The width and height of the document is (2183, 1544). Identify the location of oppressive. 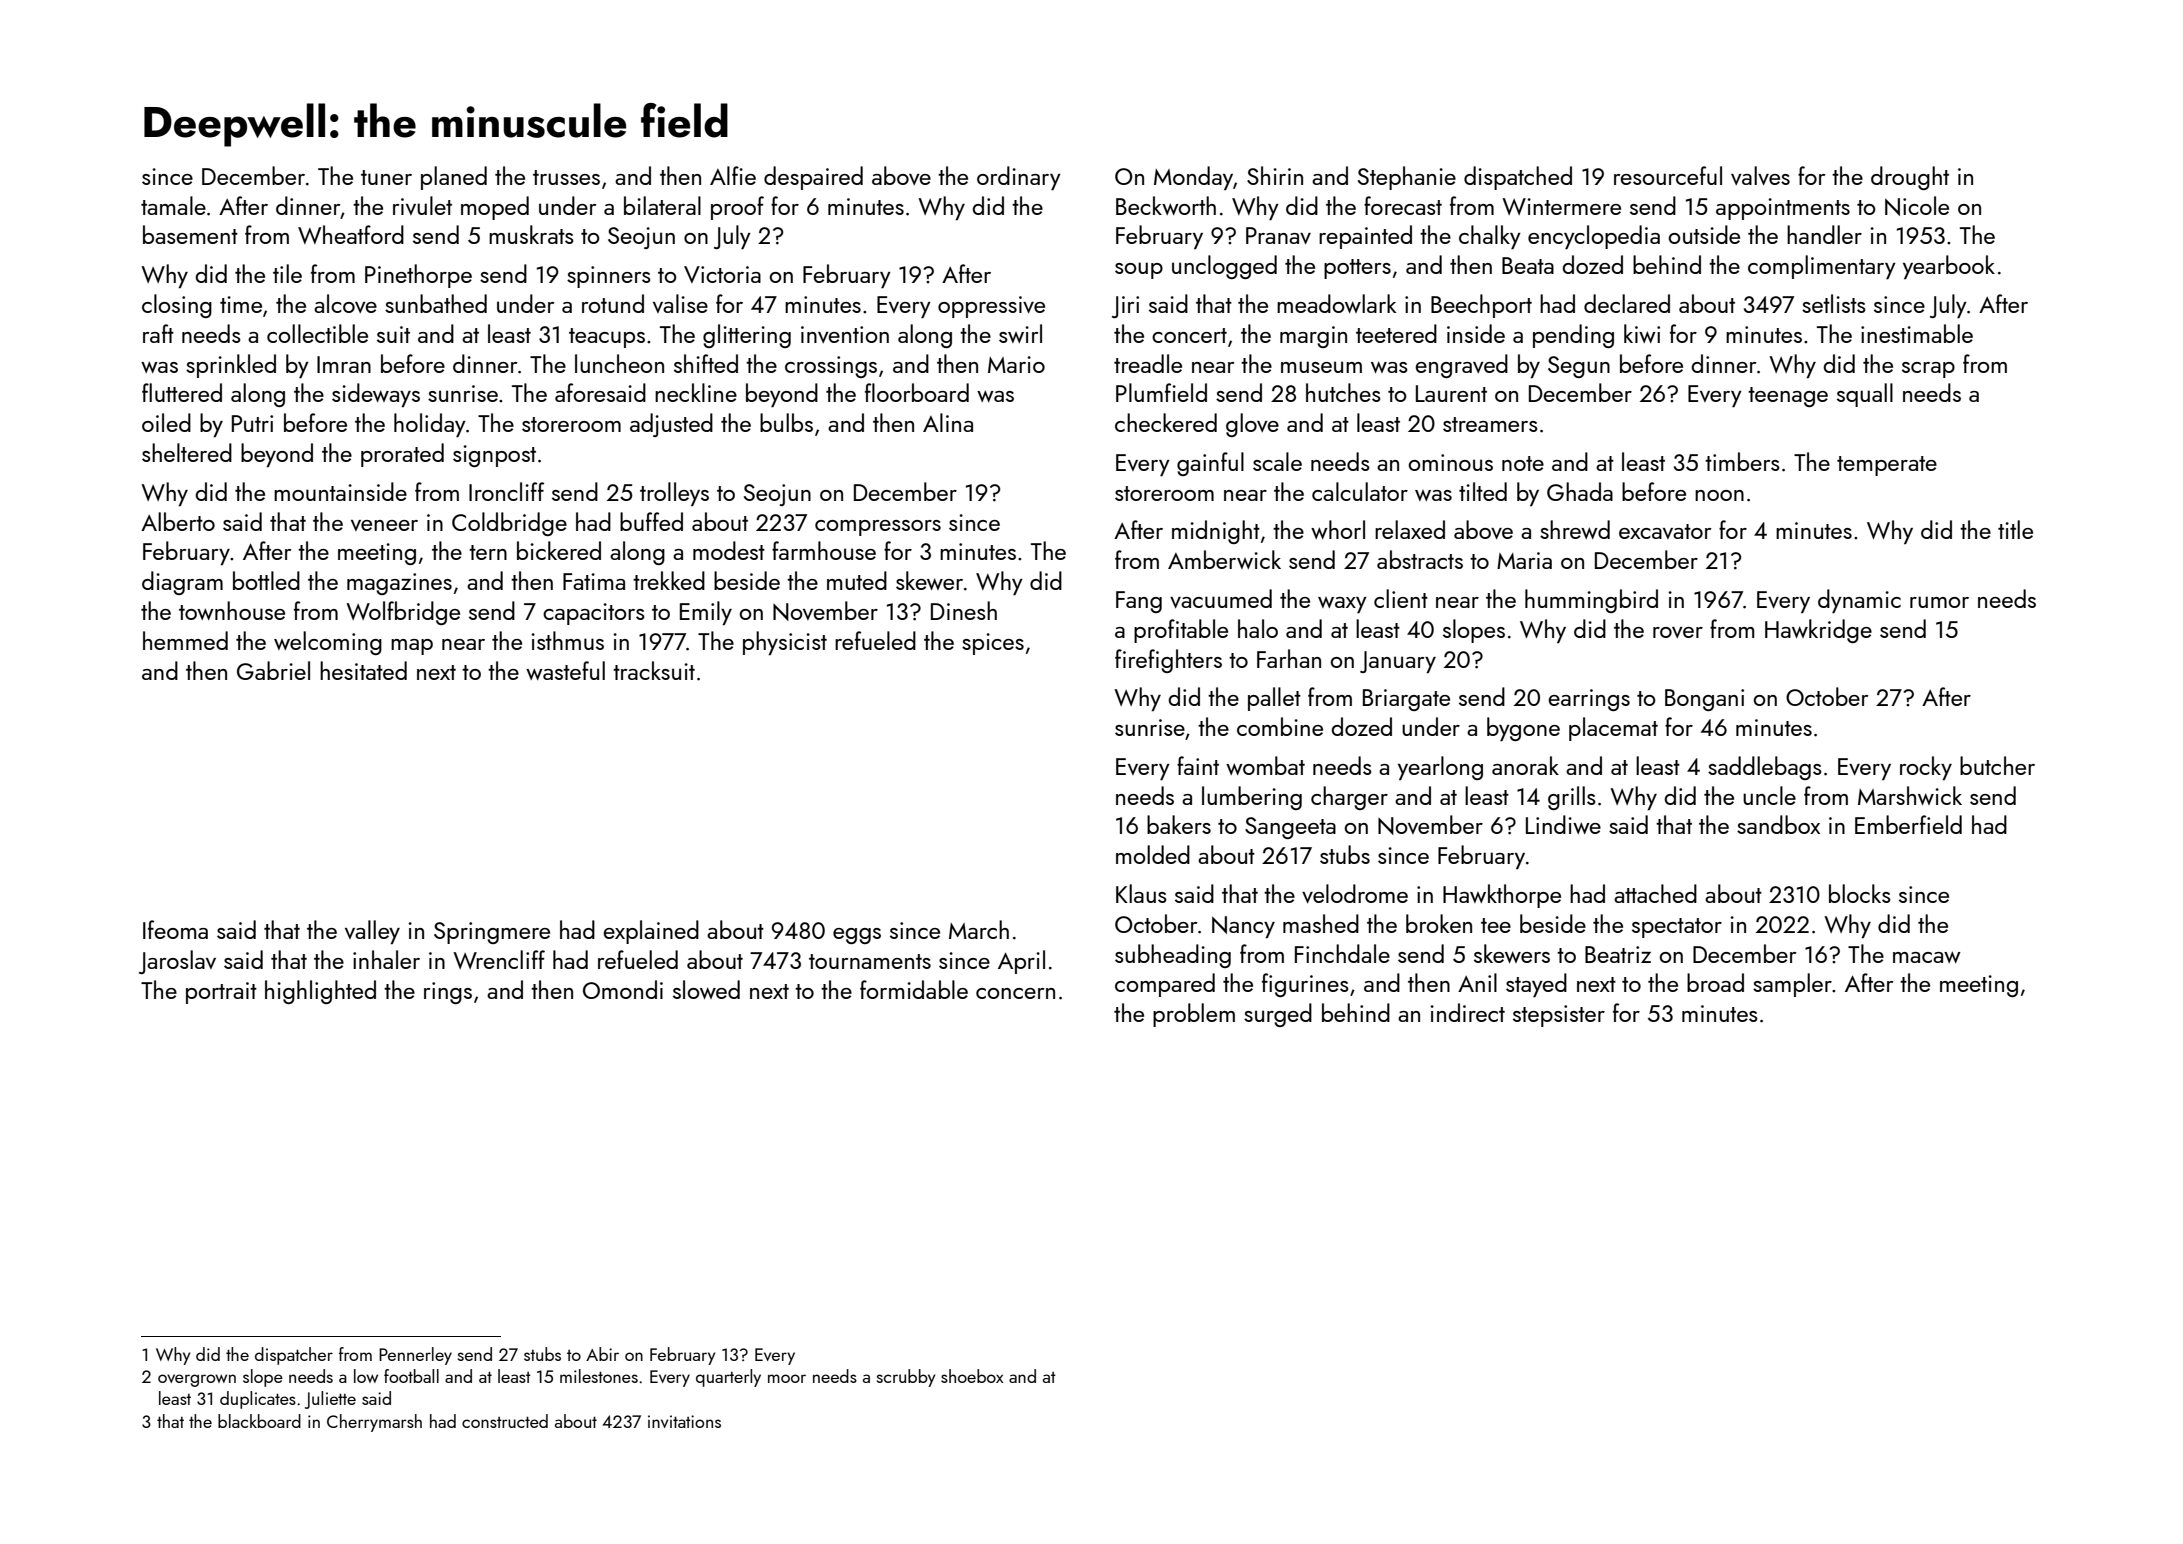
(991, 307).
